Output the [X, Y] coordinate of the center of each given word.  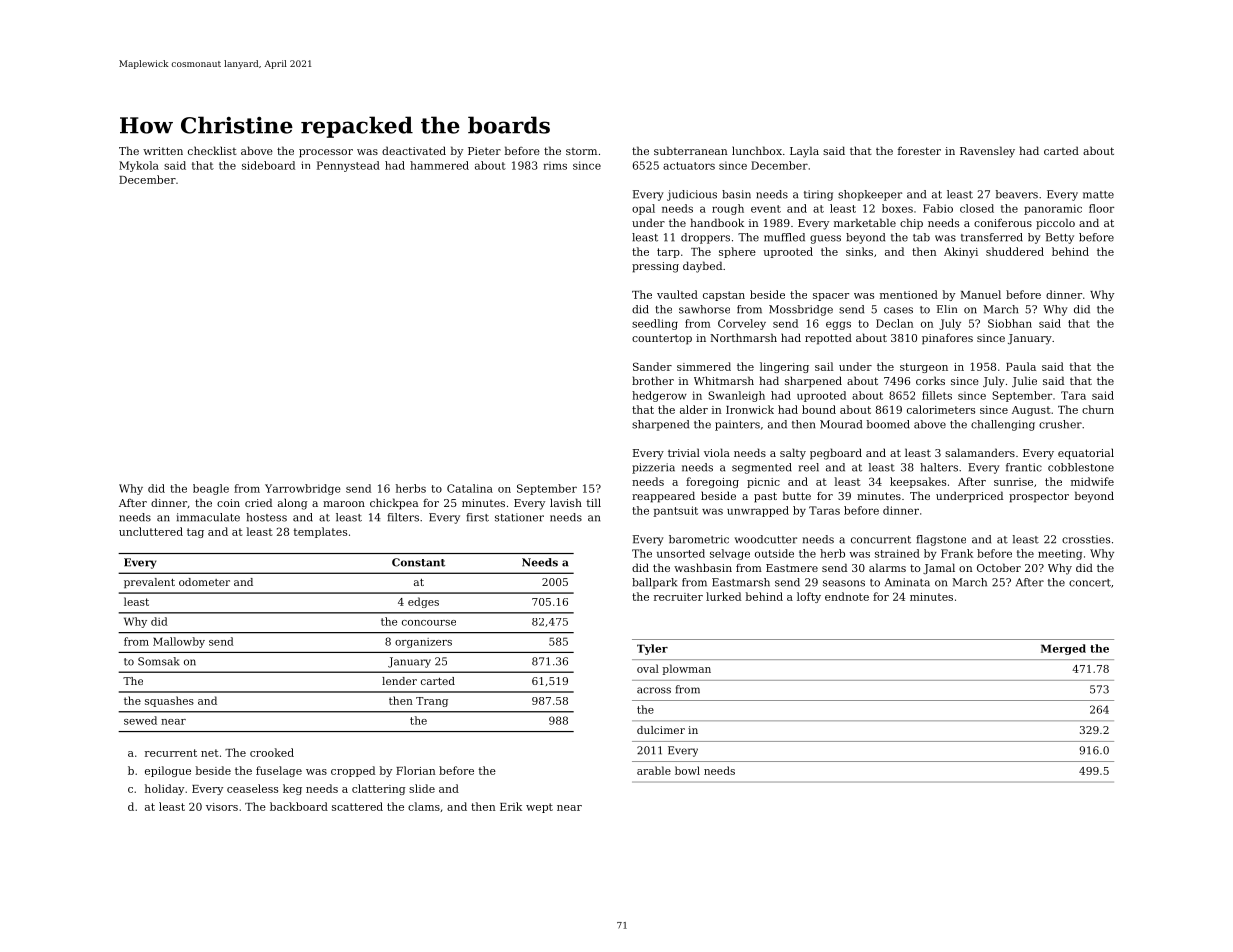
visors [222, 807]
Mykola [139, 166]
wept [539, 808]
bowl [687, 770]
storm [581, 151]
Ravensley [987, 152]
